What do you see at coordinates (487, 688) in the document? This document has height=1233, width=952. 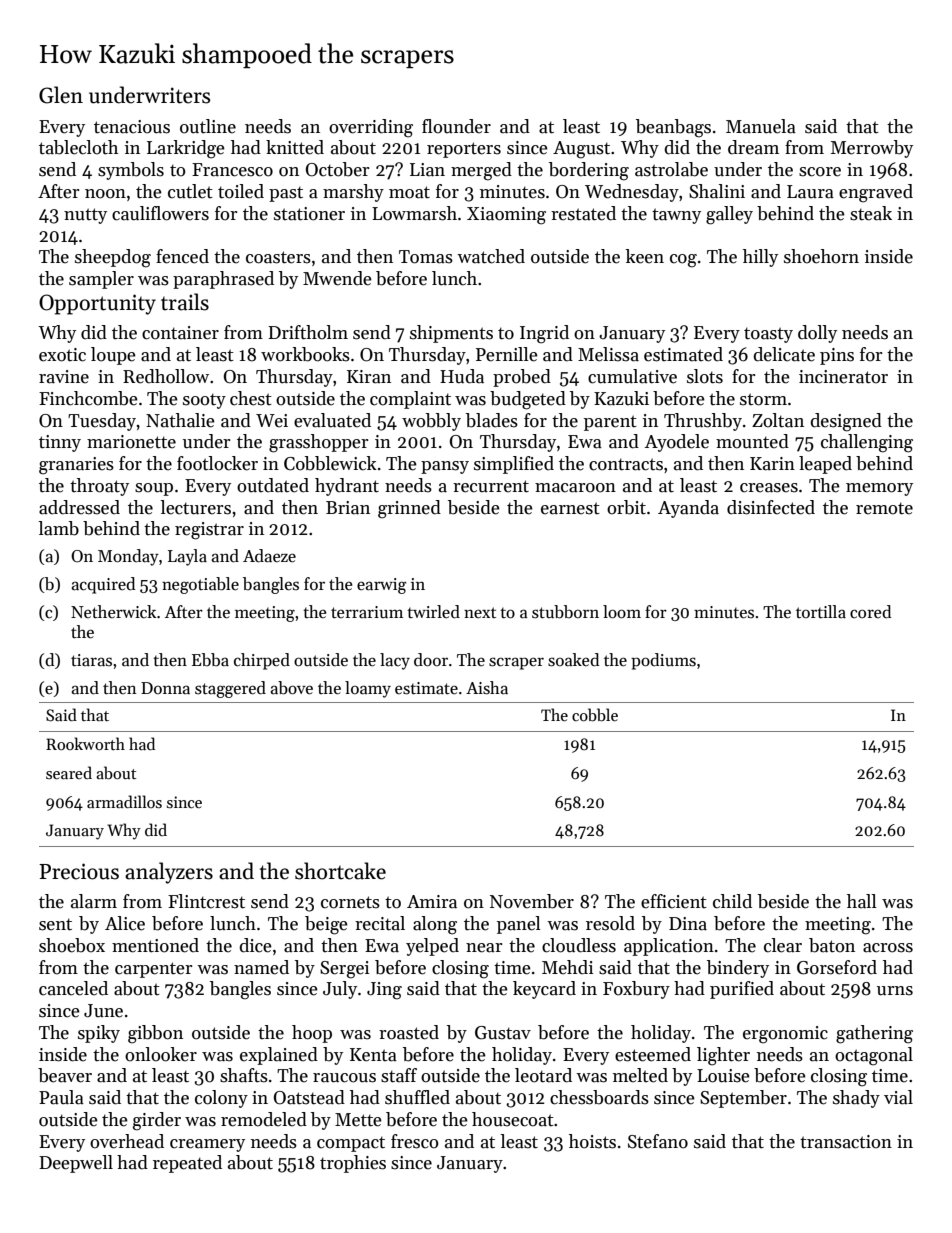 I see `Aisha` at bounding box center [487, 688].
